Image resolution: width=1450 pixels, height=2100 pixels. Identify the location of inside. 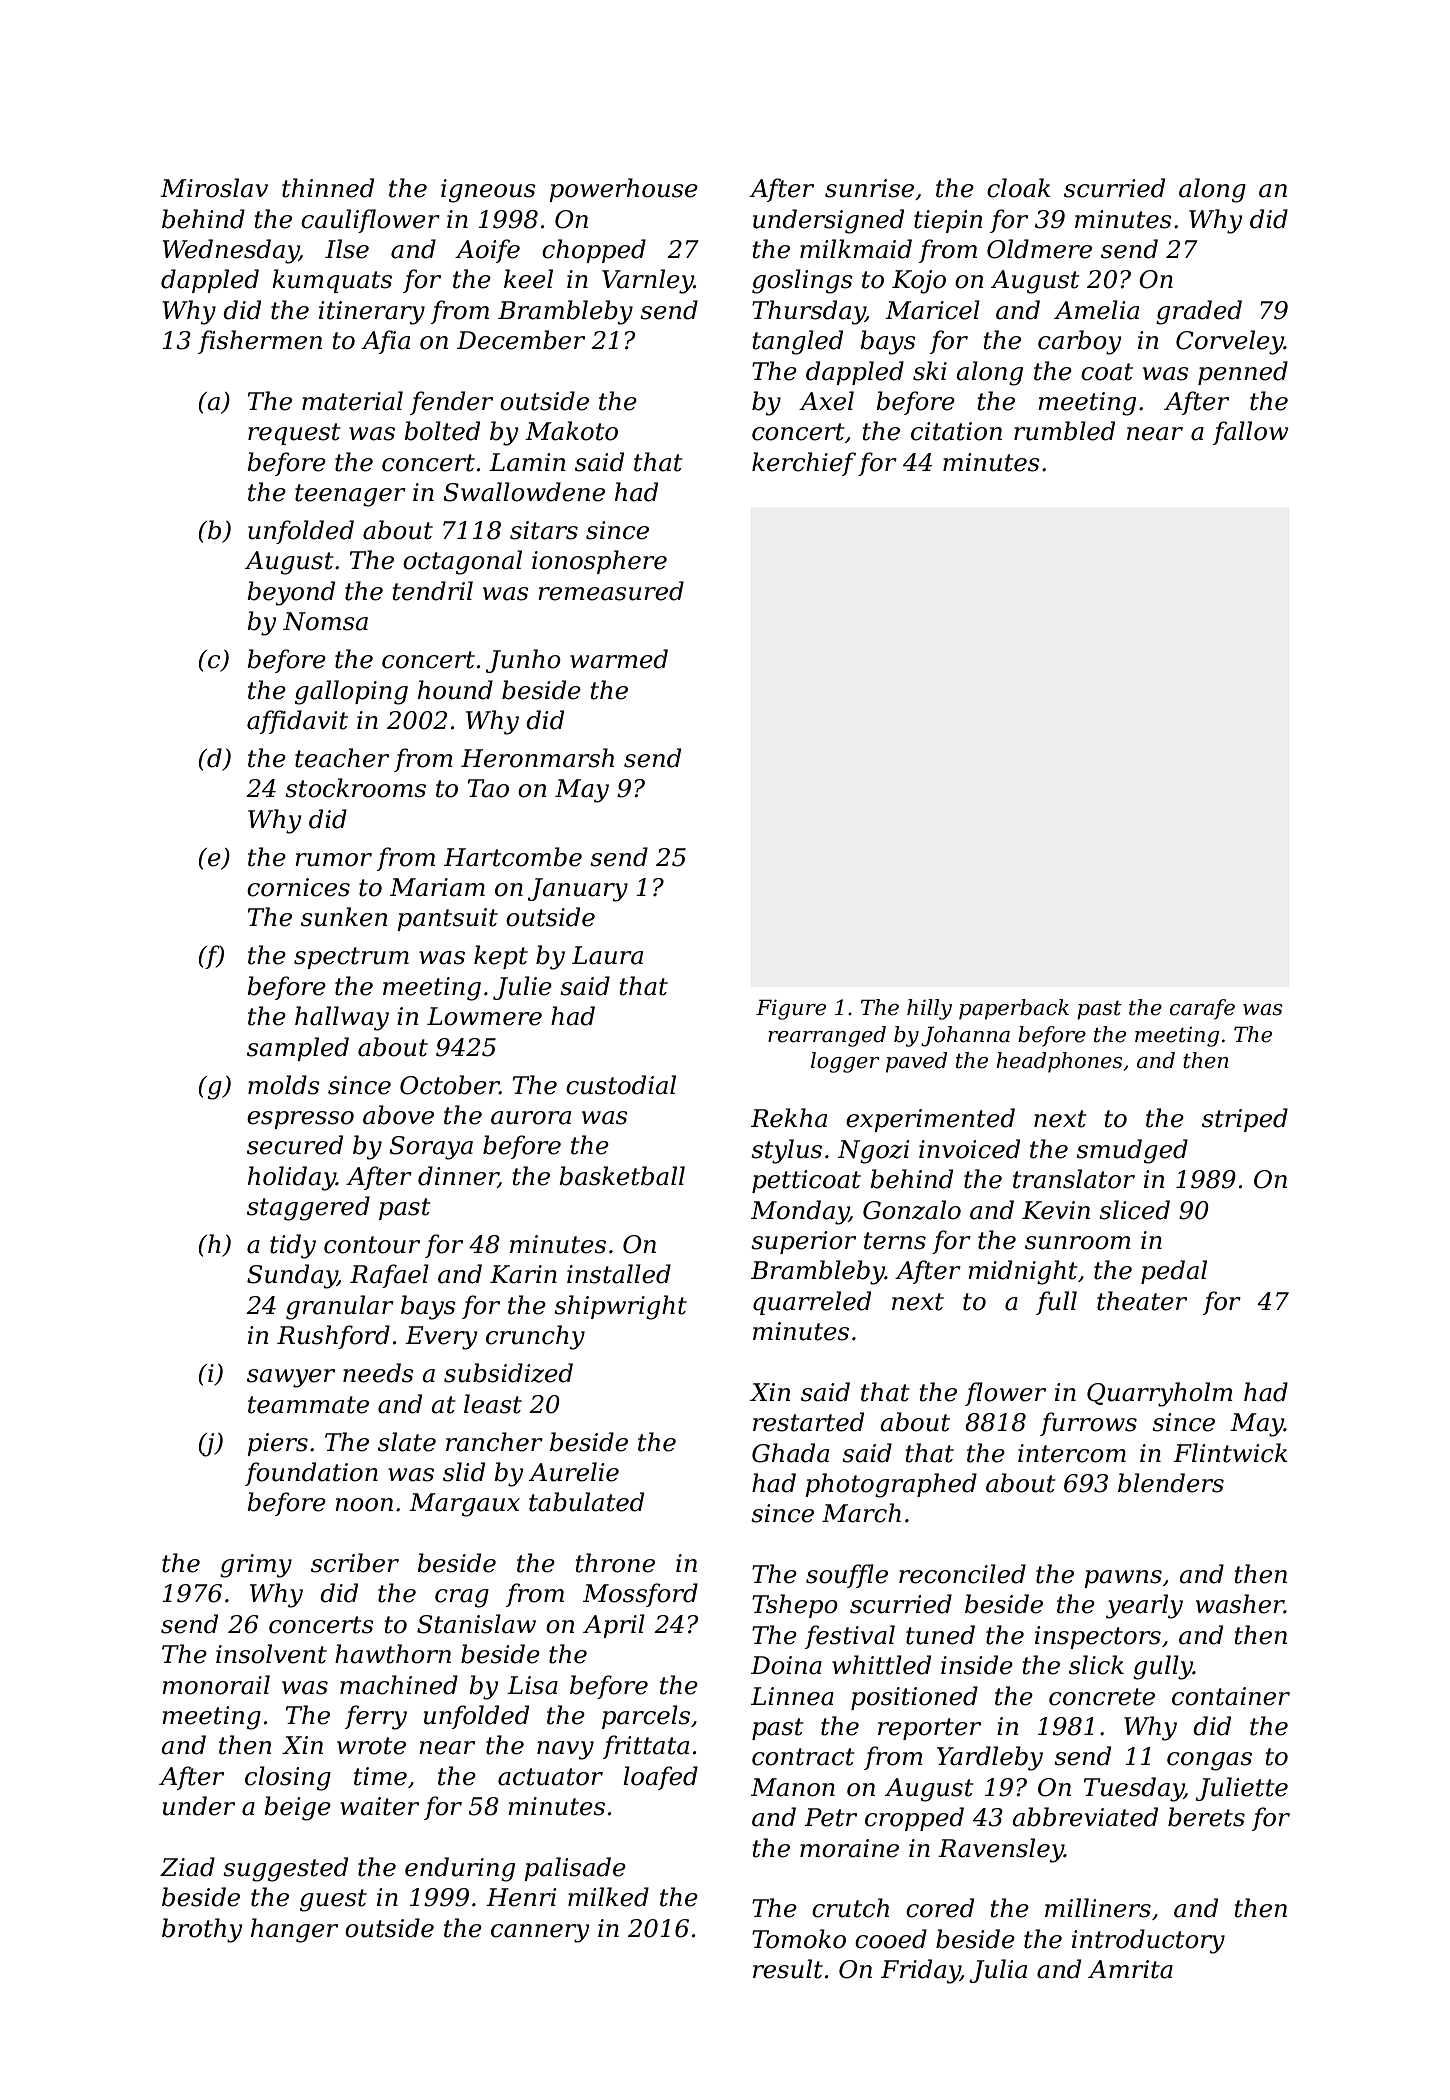
(977, 1665).
